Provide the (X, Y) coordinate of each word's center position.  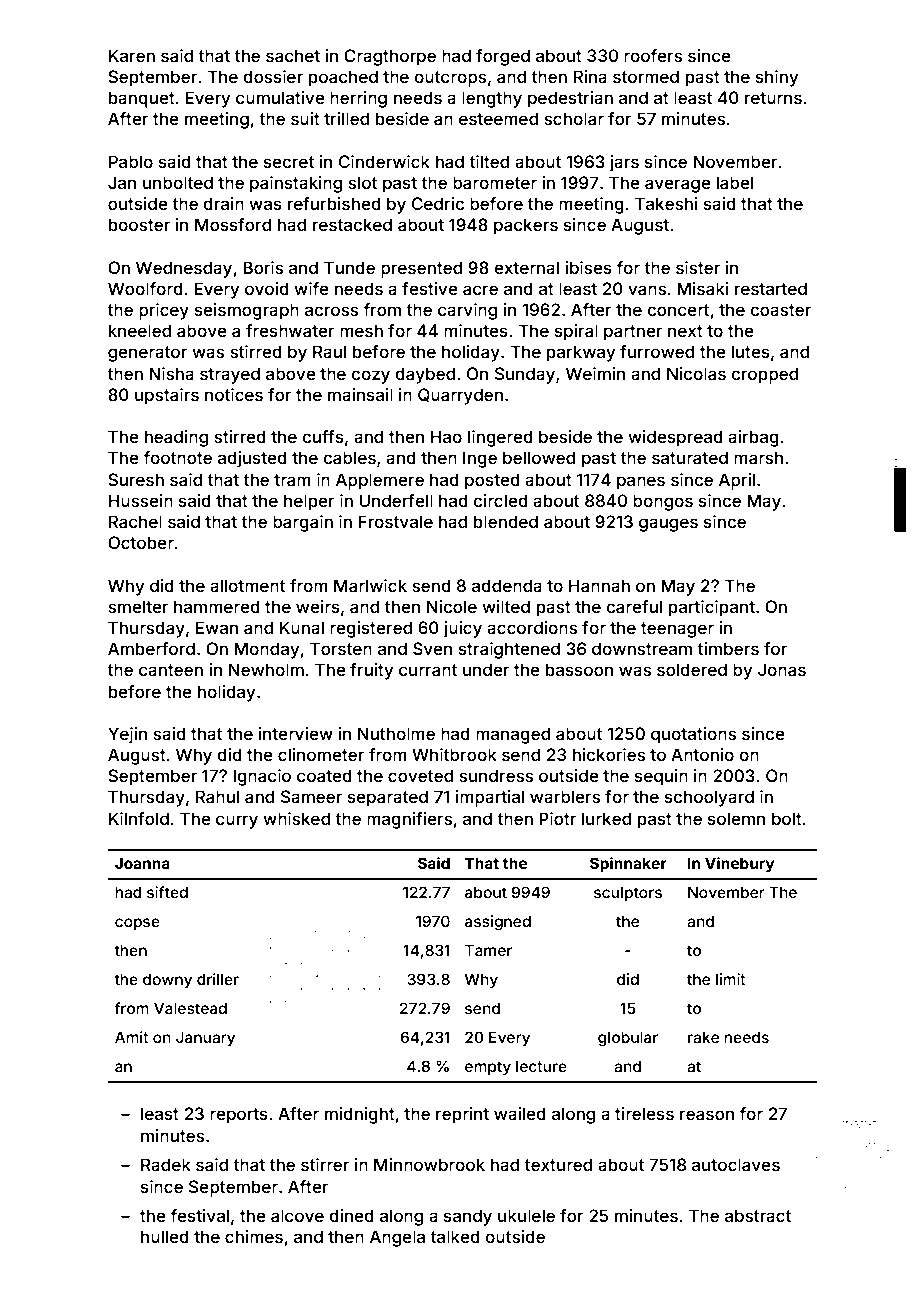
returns (773, 98)
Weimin (595, 373)
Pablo (131, 161)
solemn (736, 818)
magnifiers (409, 820)
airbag (753, 438)
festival (199, 1215)
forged (503, 57)
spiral (576, 332)
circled (500, 500)
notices (234, 394)
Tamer (488, 950)
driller (218, 979)
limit (731, 979)
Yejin (127, 735)
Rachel (135, 521)
